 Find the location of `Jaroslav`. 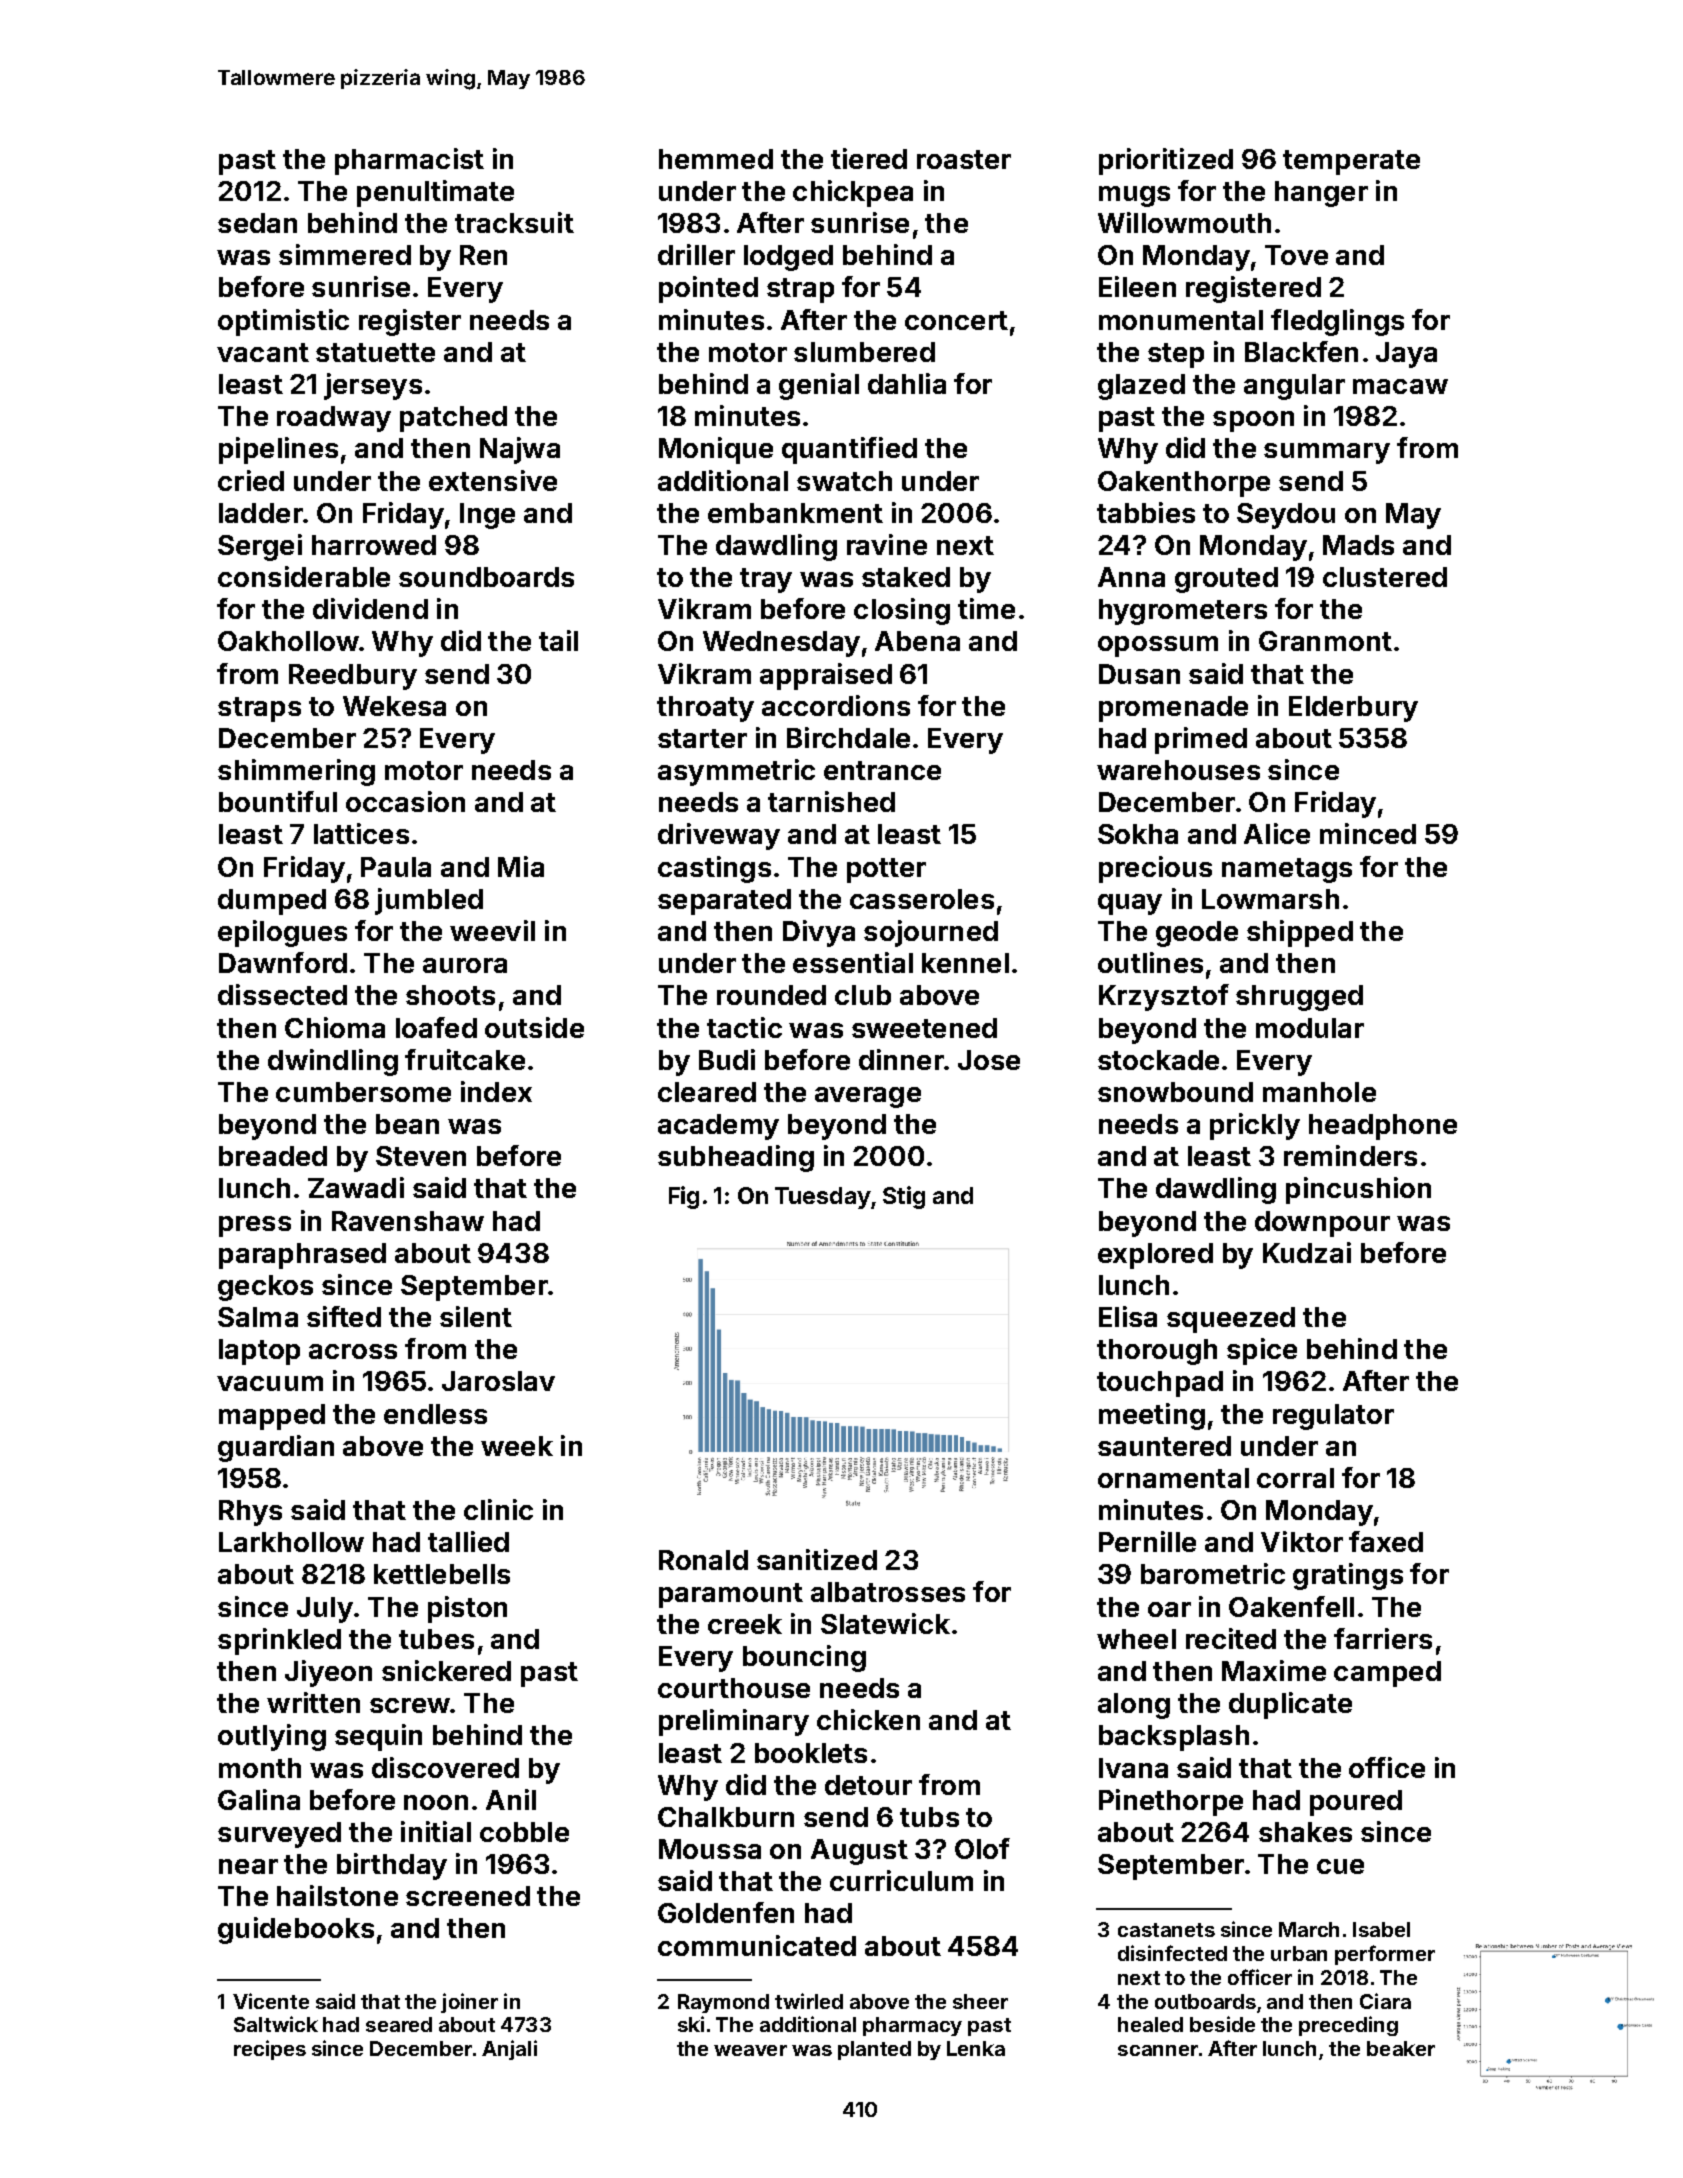

Jaroslav is located at coordinates (498, 1381).
